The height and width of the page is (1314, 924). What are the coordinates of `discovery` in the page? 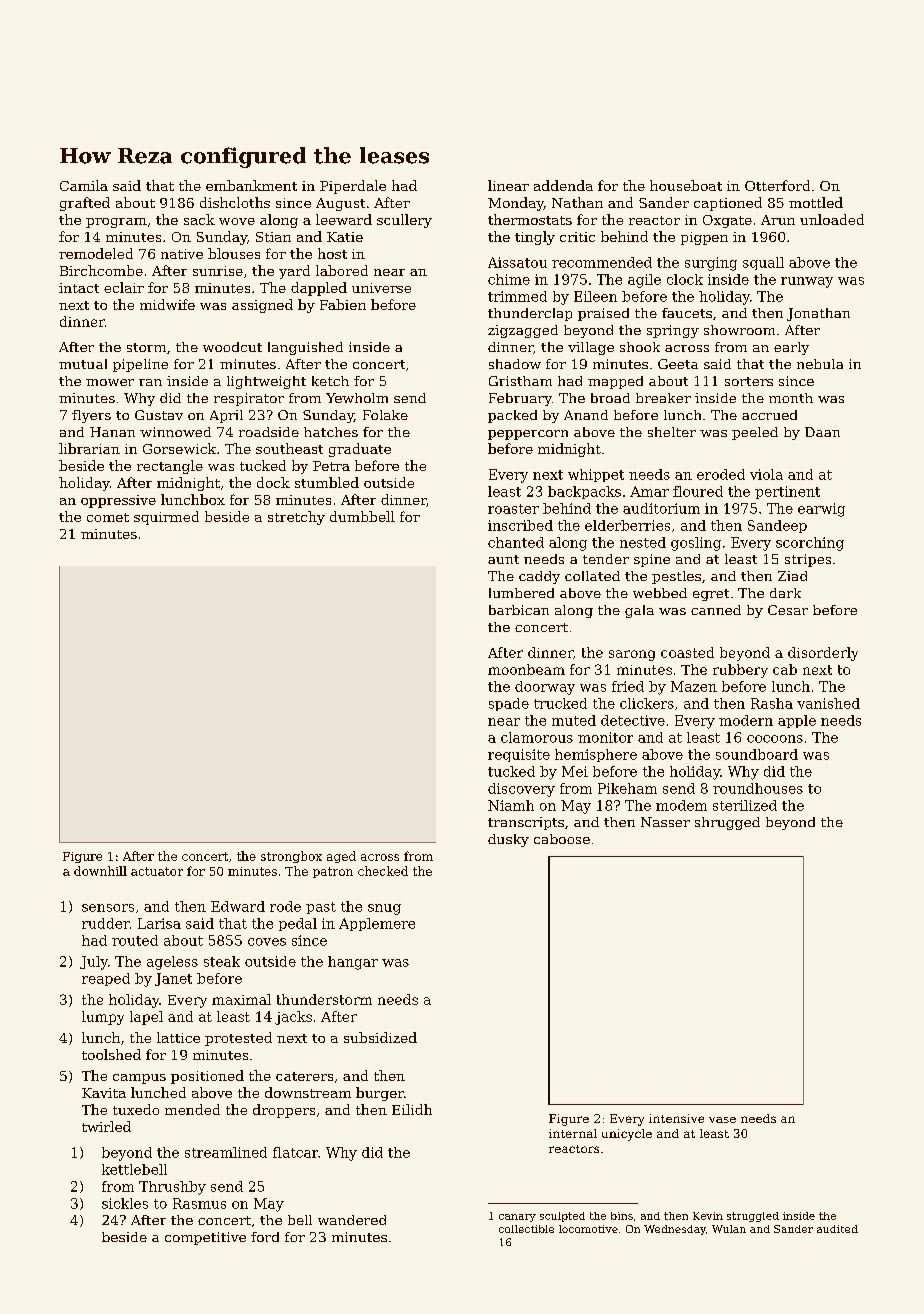 It's located at (521, 790).
